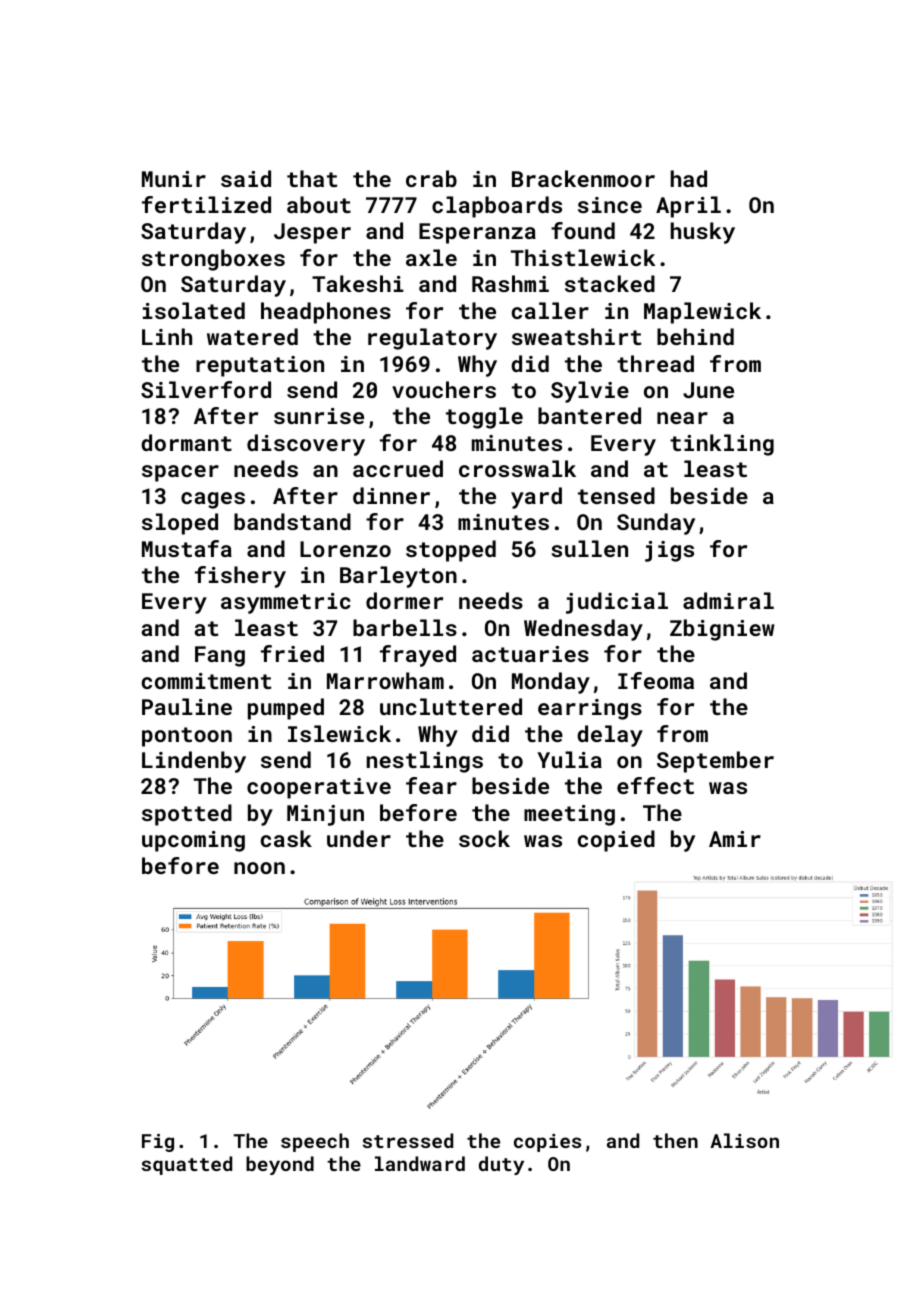 The image size is (924, 1311). What do you see at coordinates (431, 178) in the document?
I see `crab` at bounding box center [431, 178].
